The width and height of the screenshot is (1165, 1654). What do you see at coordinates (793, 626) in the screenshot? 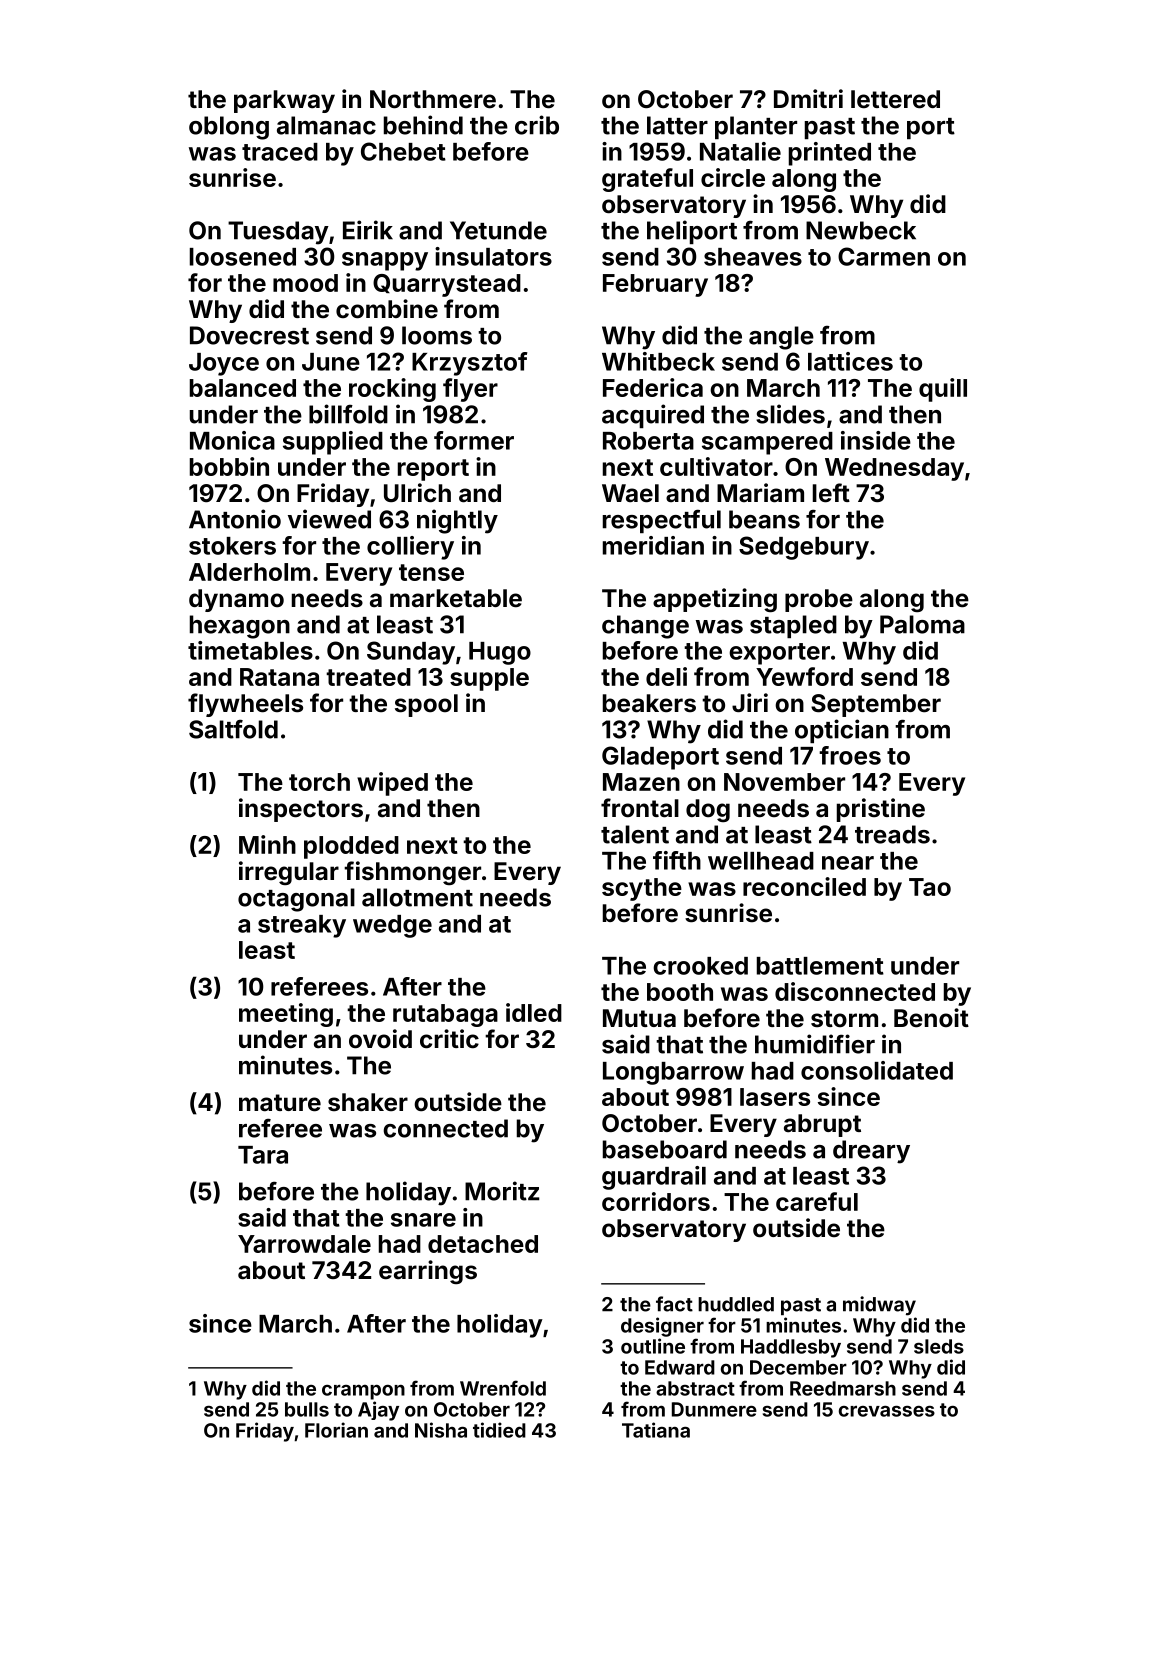
I see `stapled` at bounding box center [793, 626].
